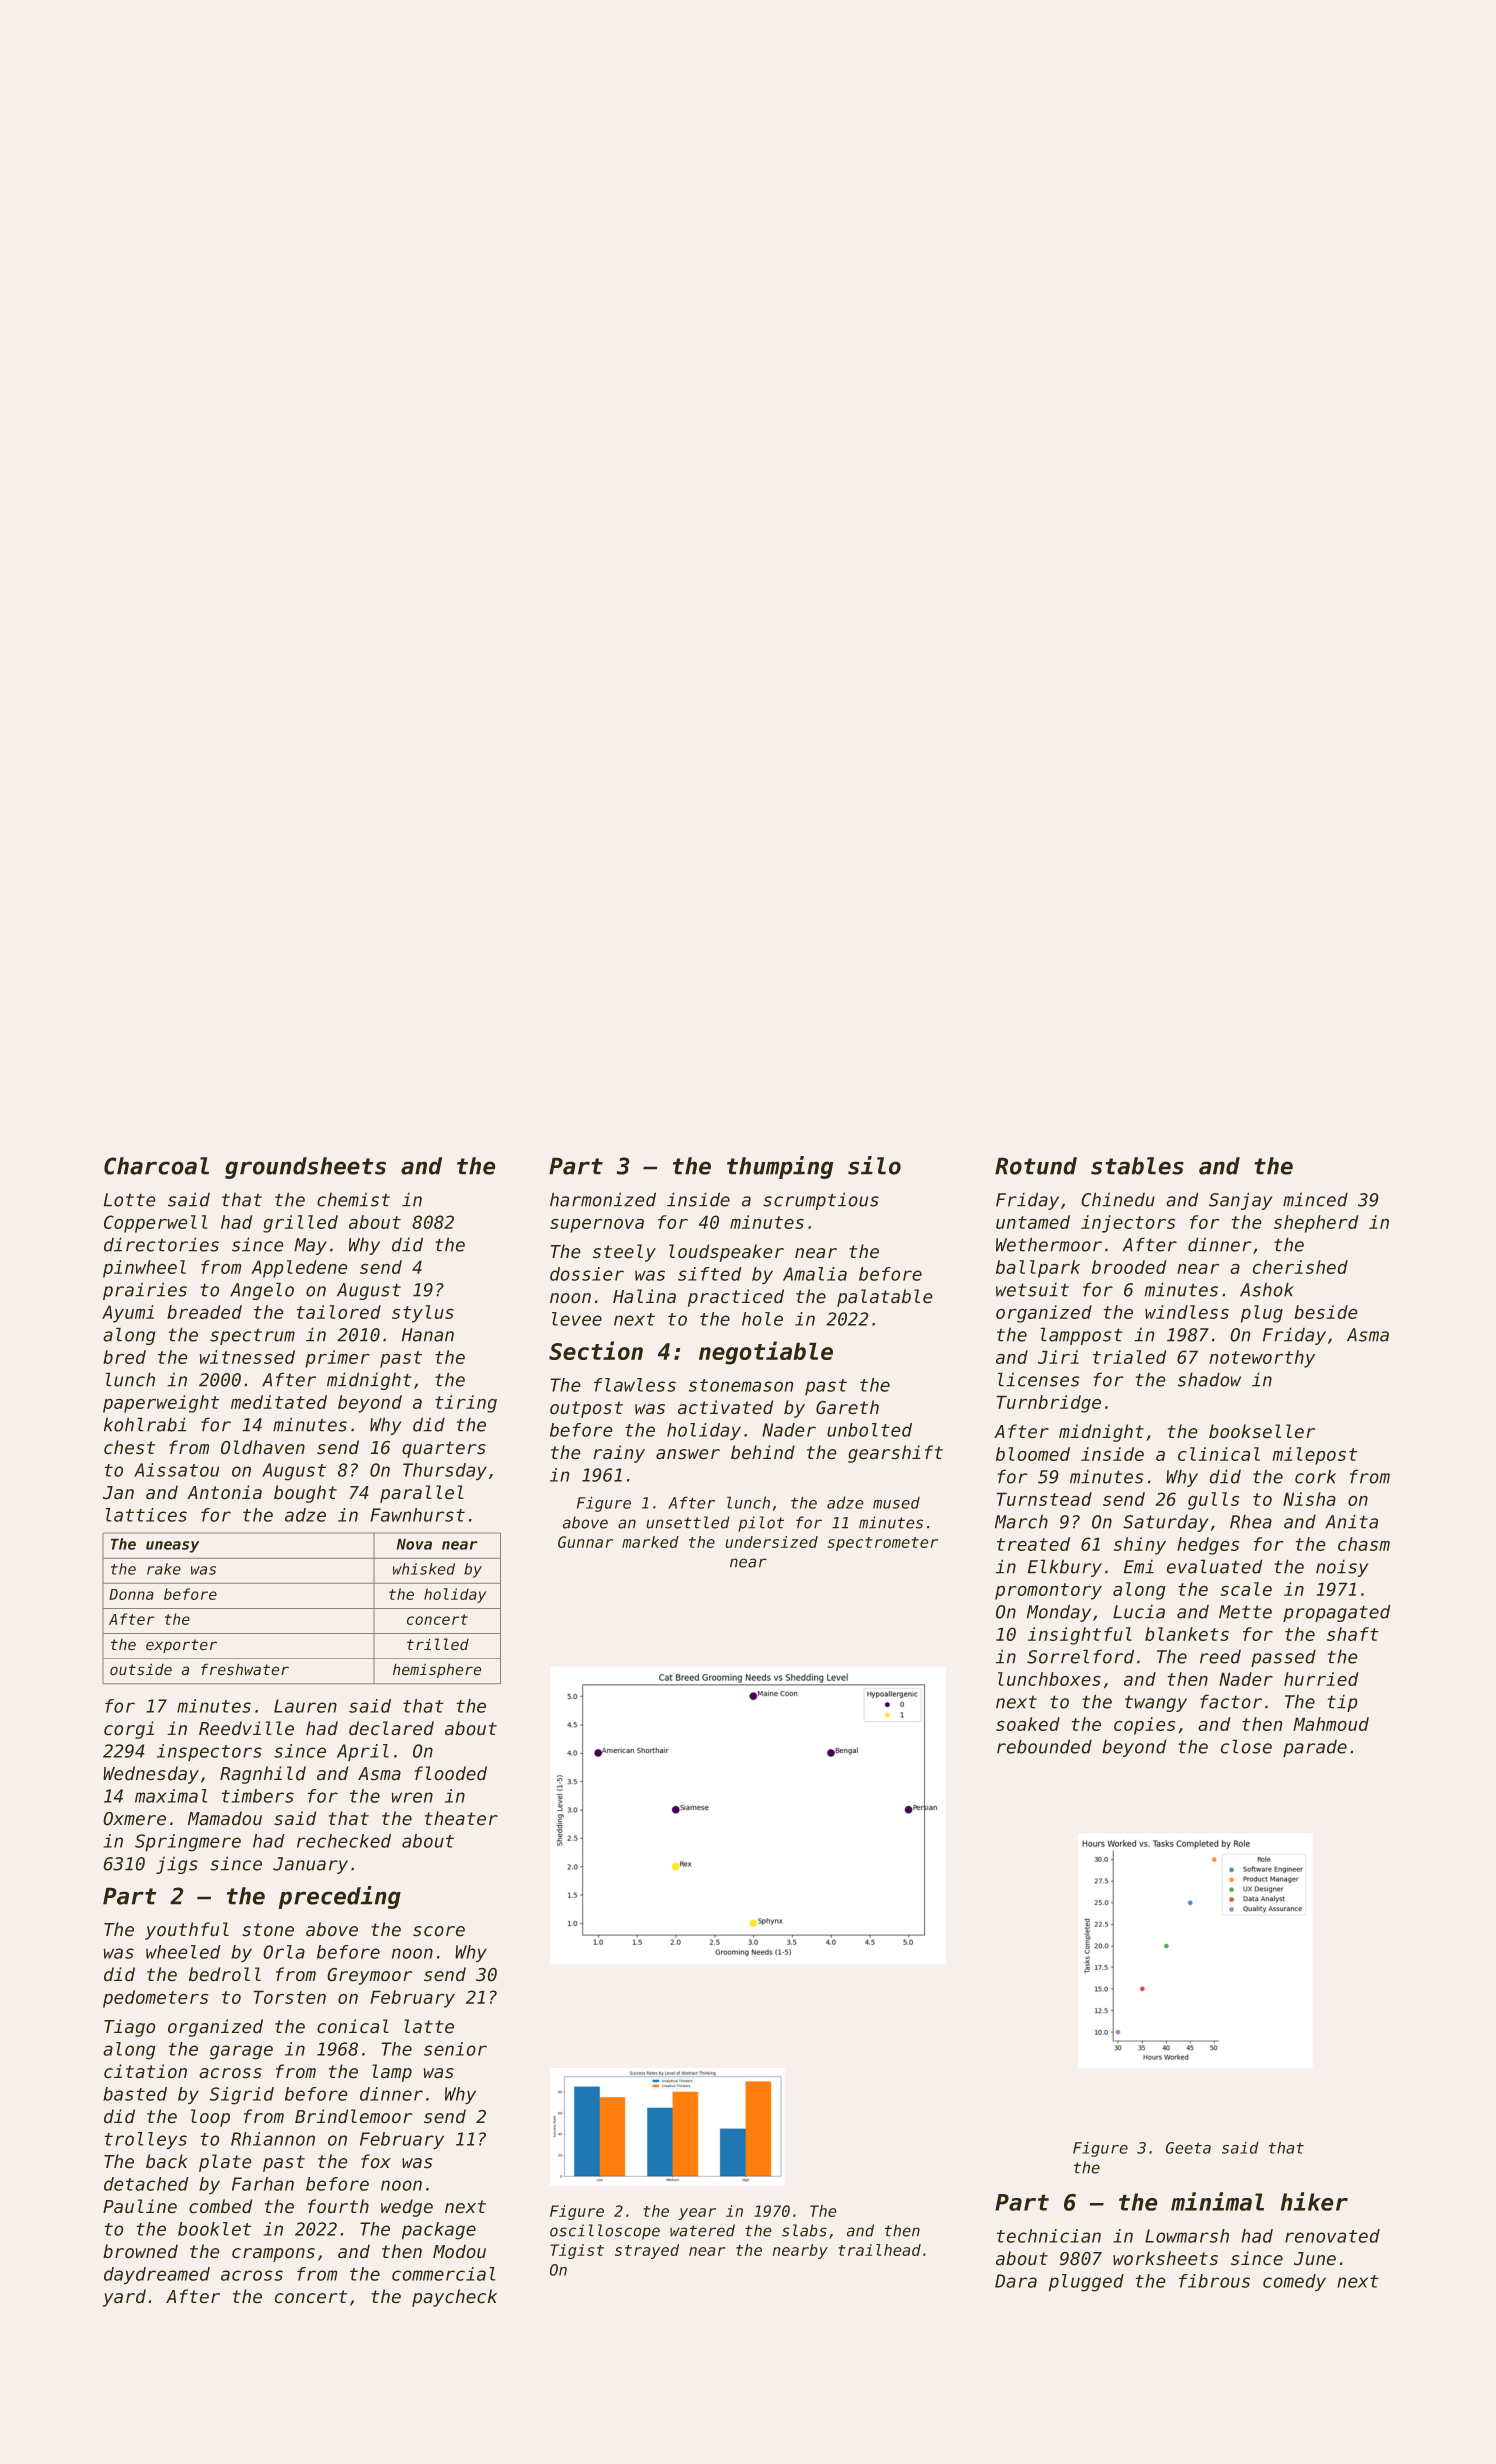  What do you see at coordinates (869, 1430) in the page?
I see `unbolted` at bounding box center [869, 1430].
